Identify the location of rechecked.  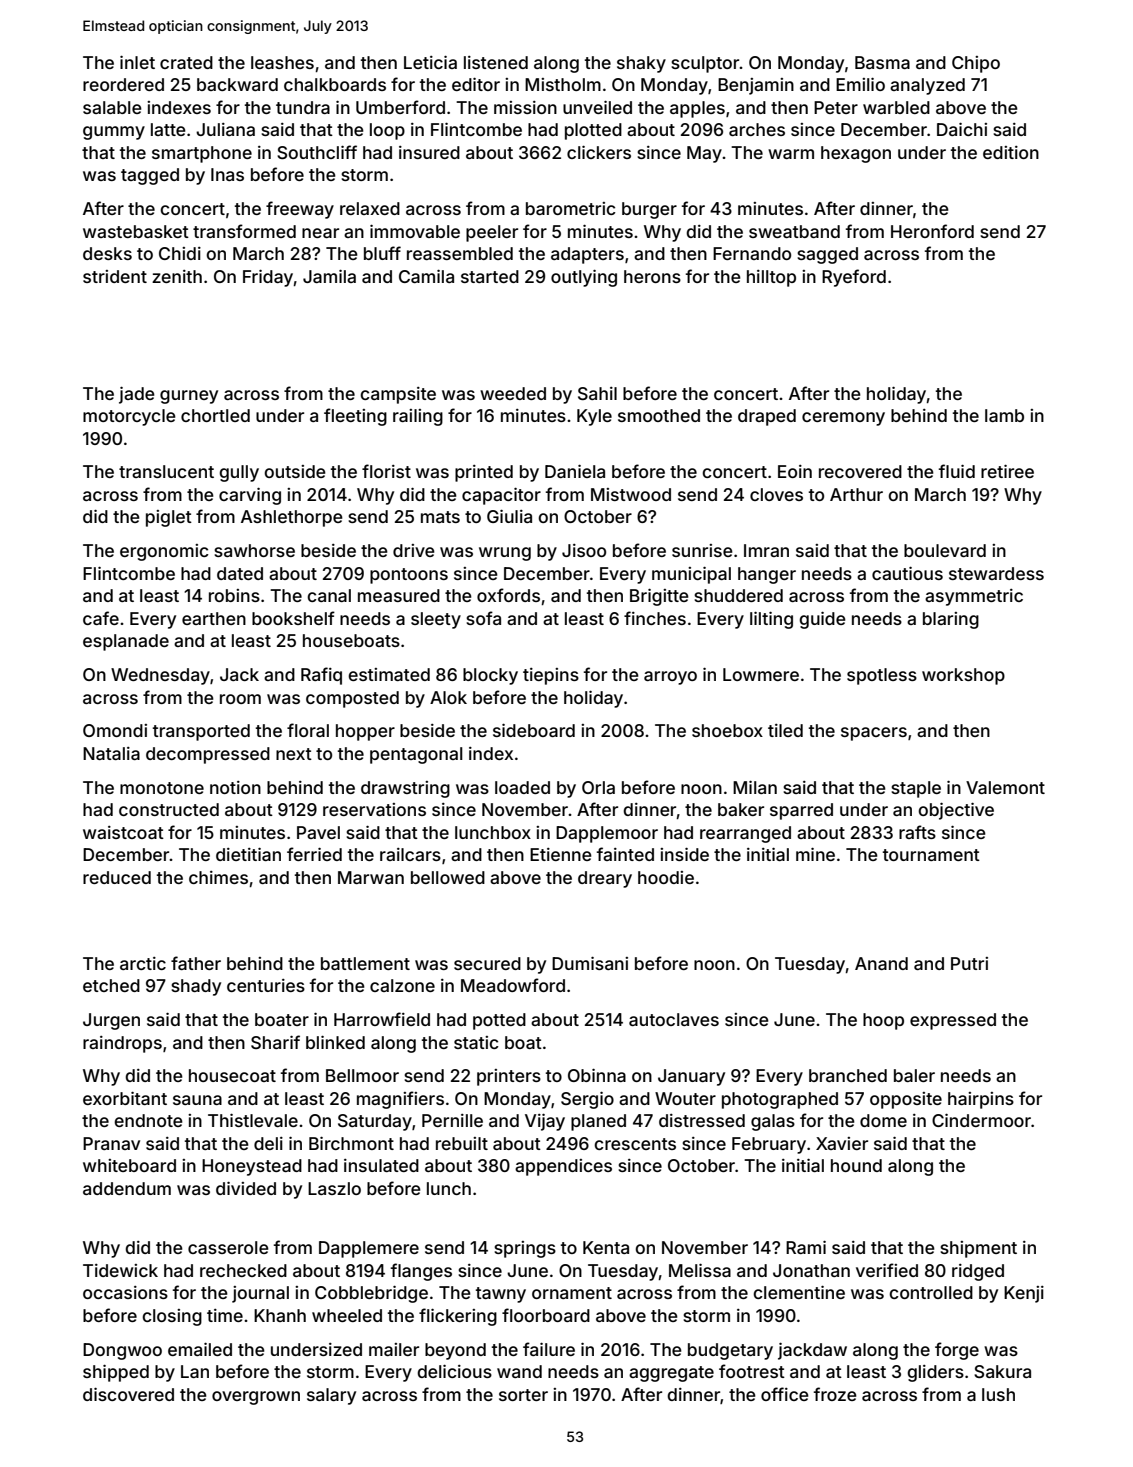
(243, 1270).
